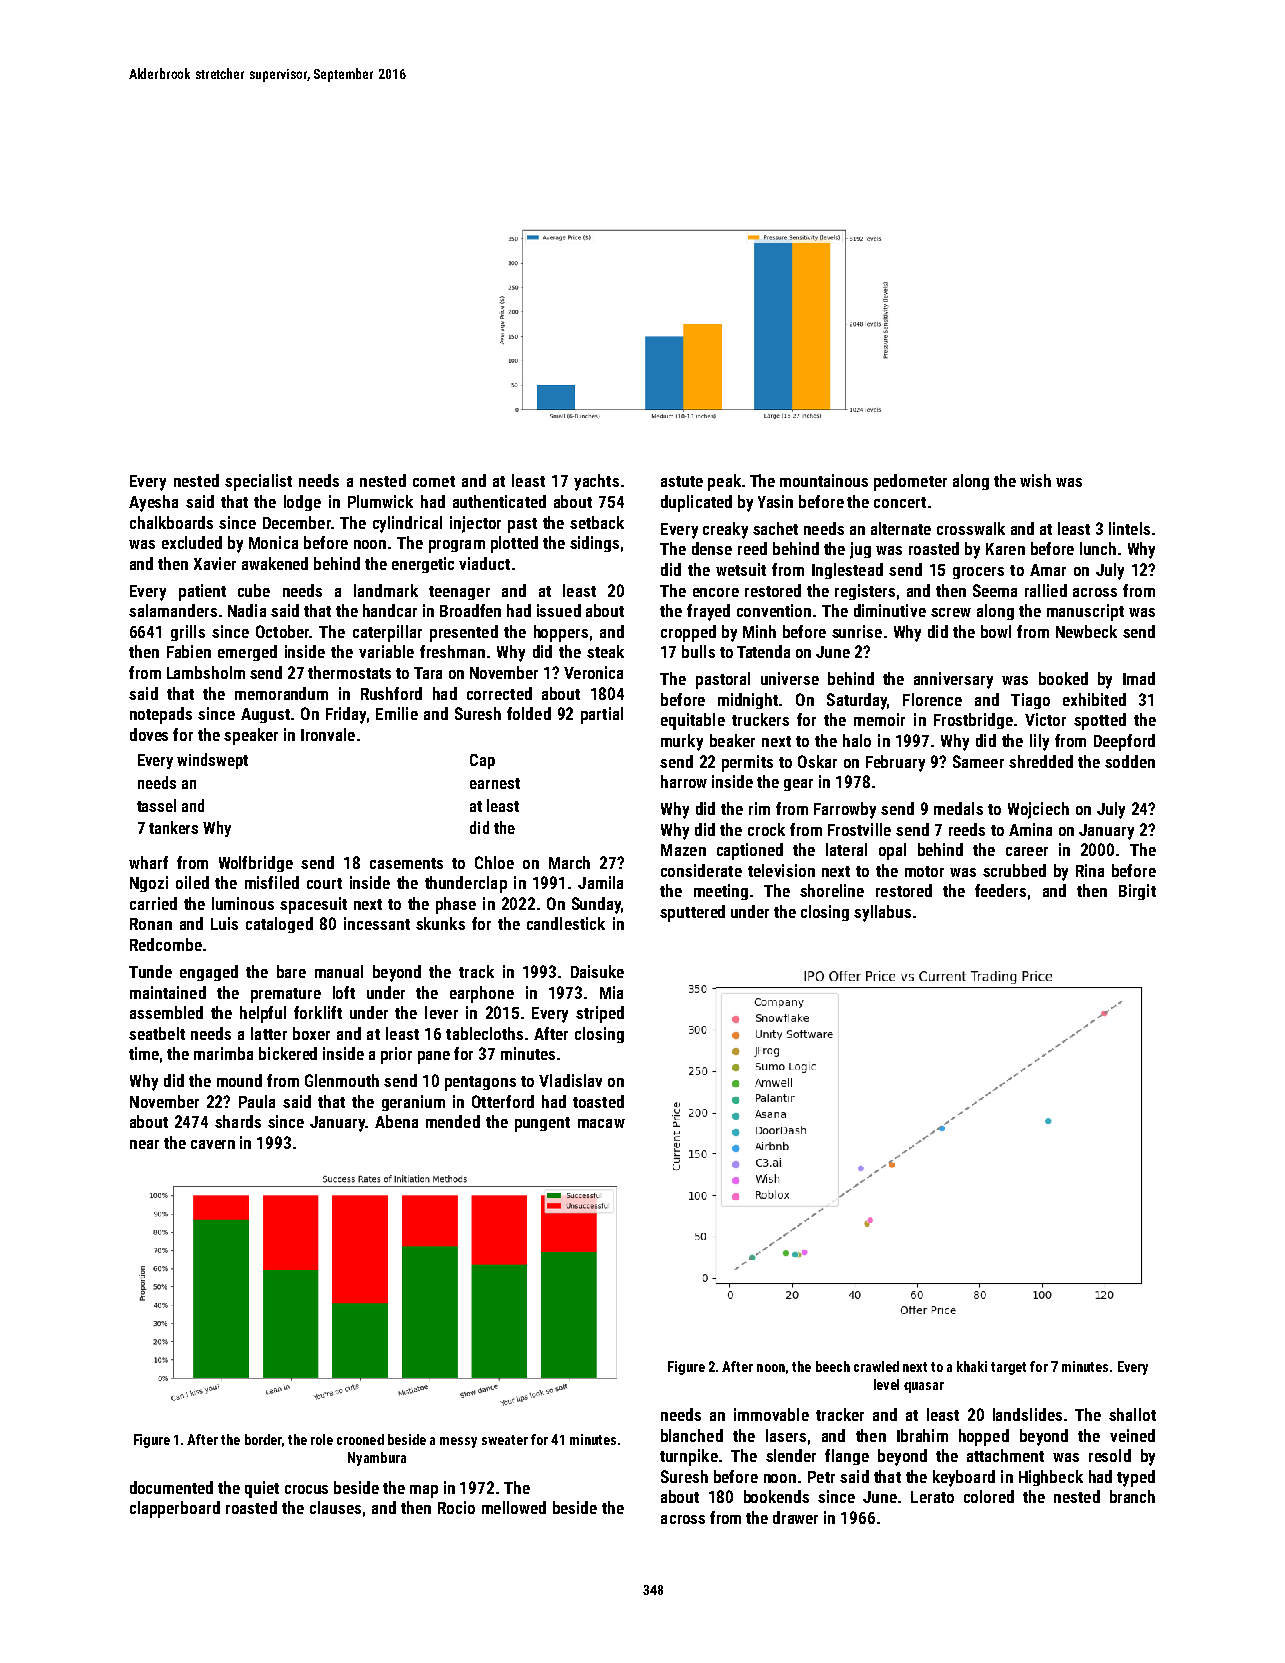 This image has width=1285, height=1663. Describe the element at coordinates (257, 1101) in the image. I see `Paula` at that location.
